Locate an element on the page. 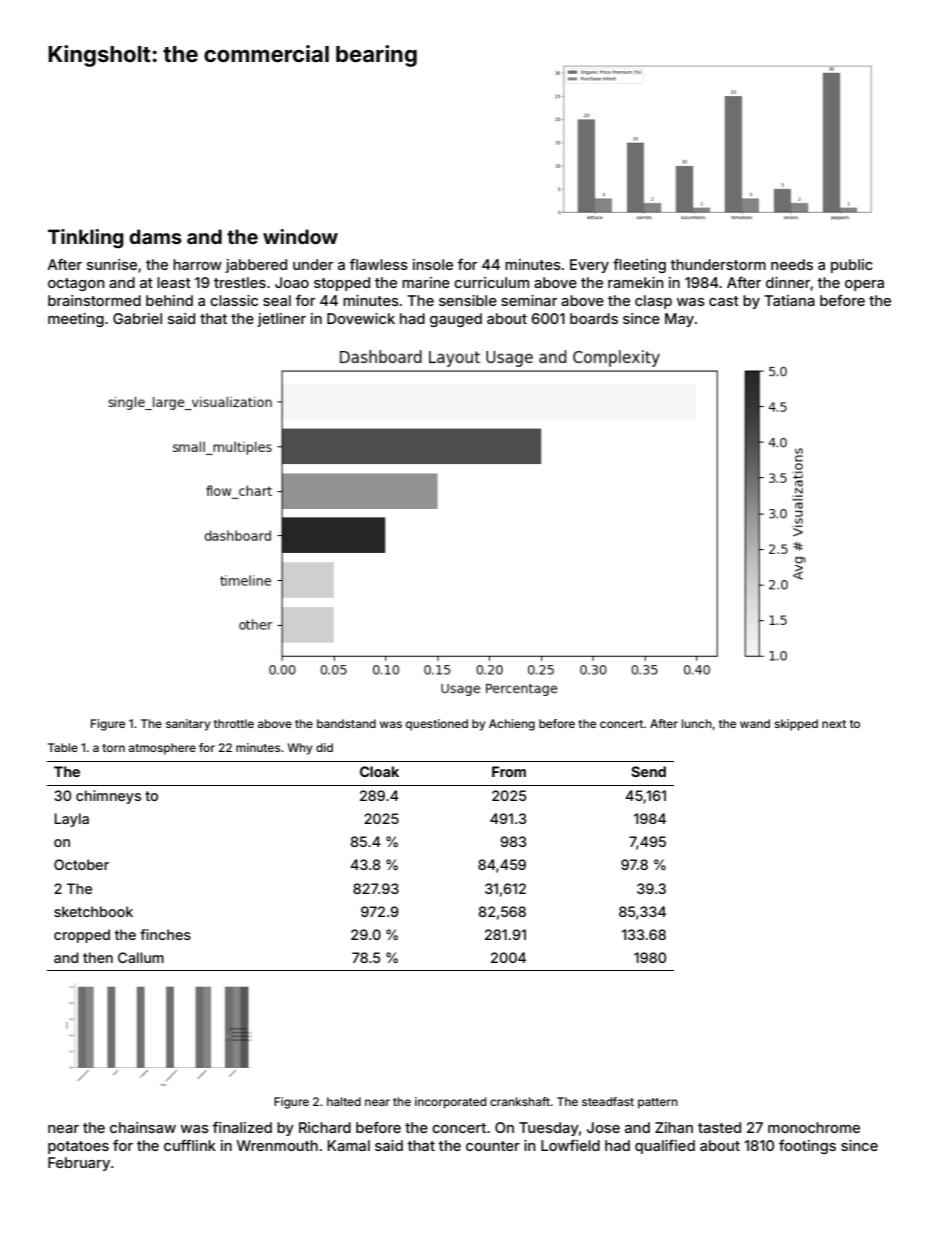 The width and height of the image is (952, 1233). Cloak is located at coordinates (379, 771).
